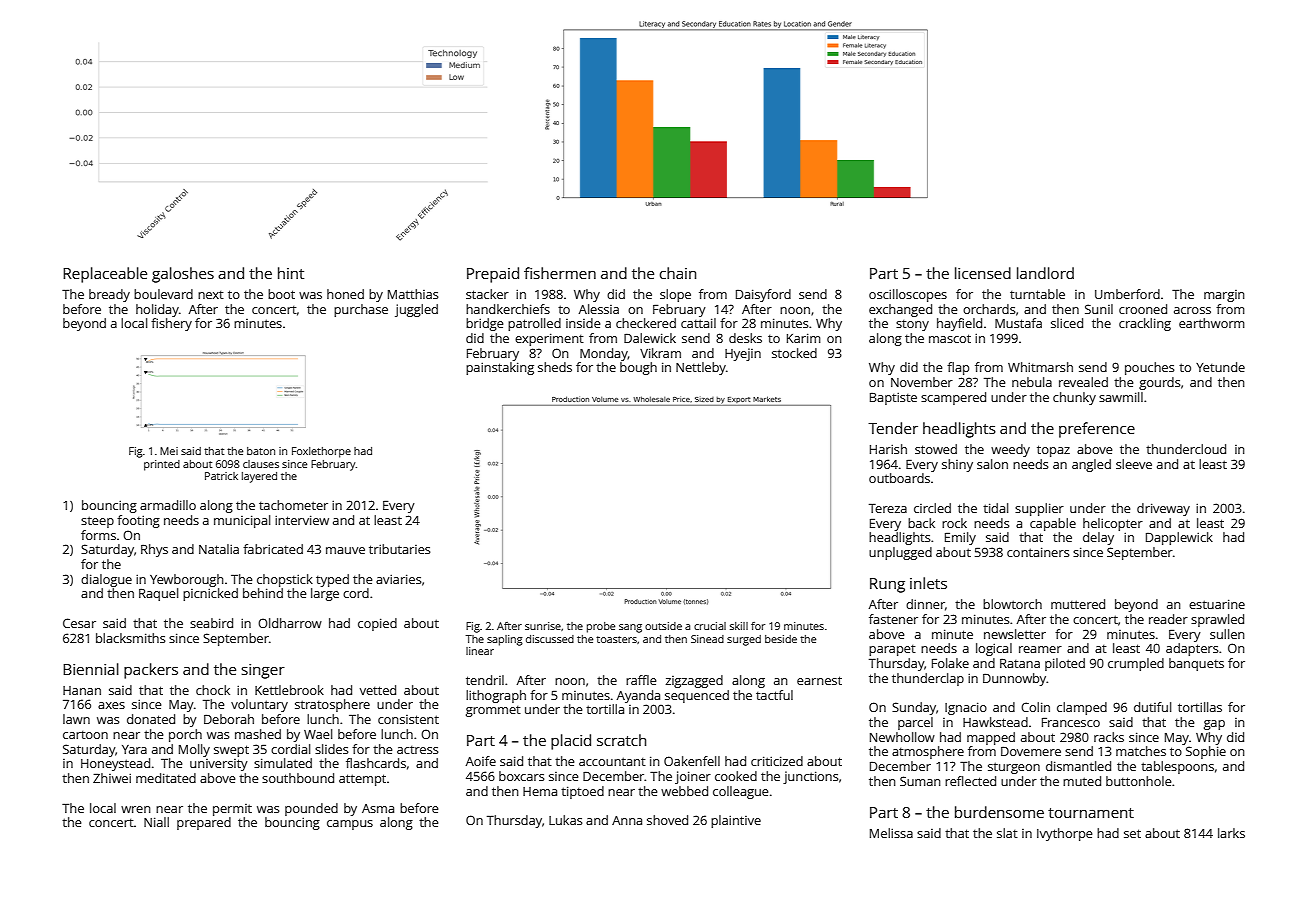  I want to click on surged, so click(744, 640).
